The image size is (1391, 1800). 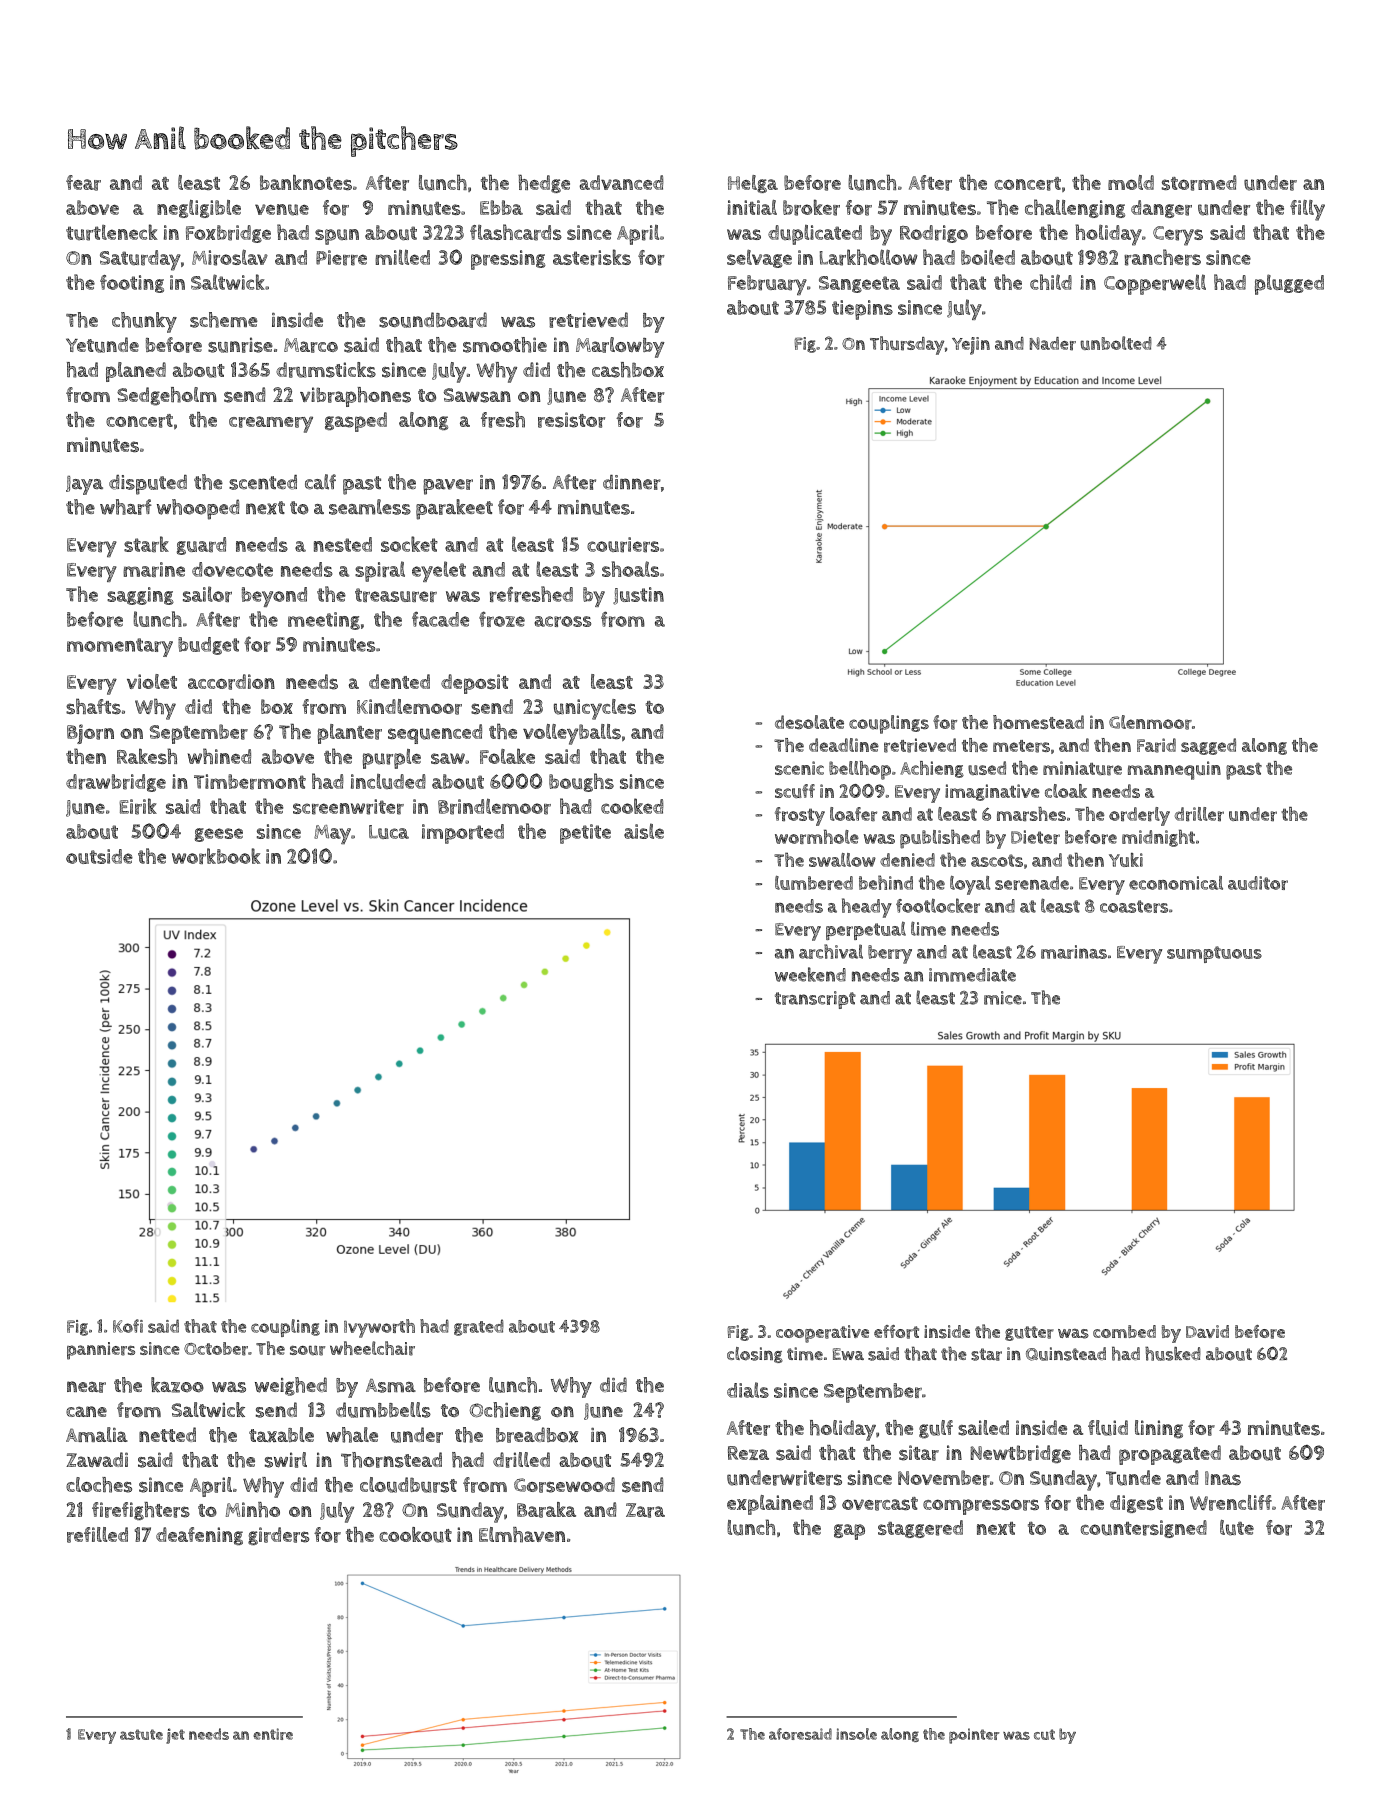 I want to click on Helga, so click(x=753, y=184).
